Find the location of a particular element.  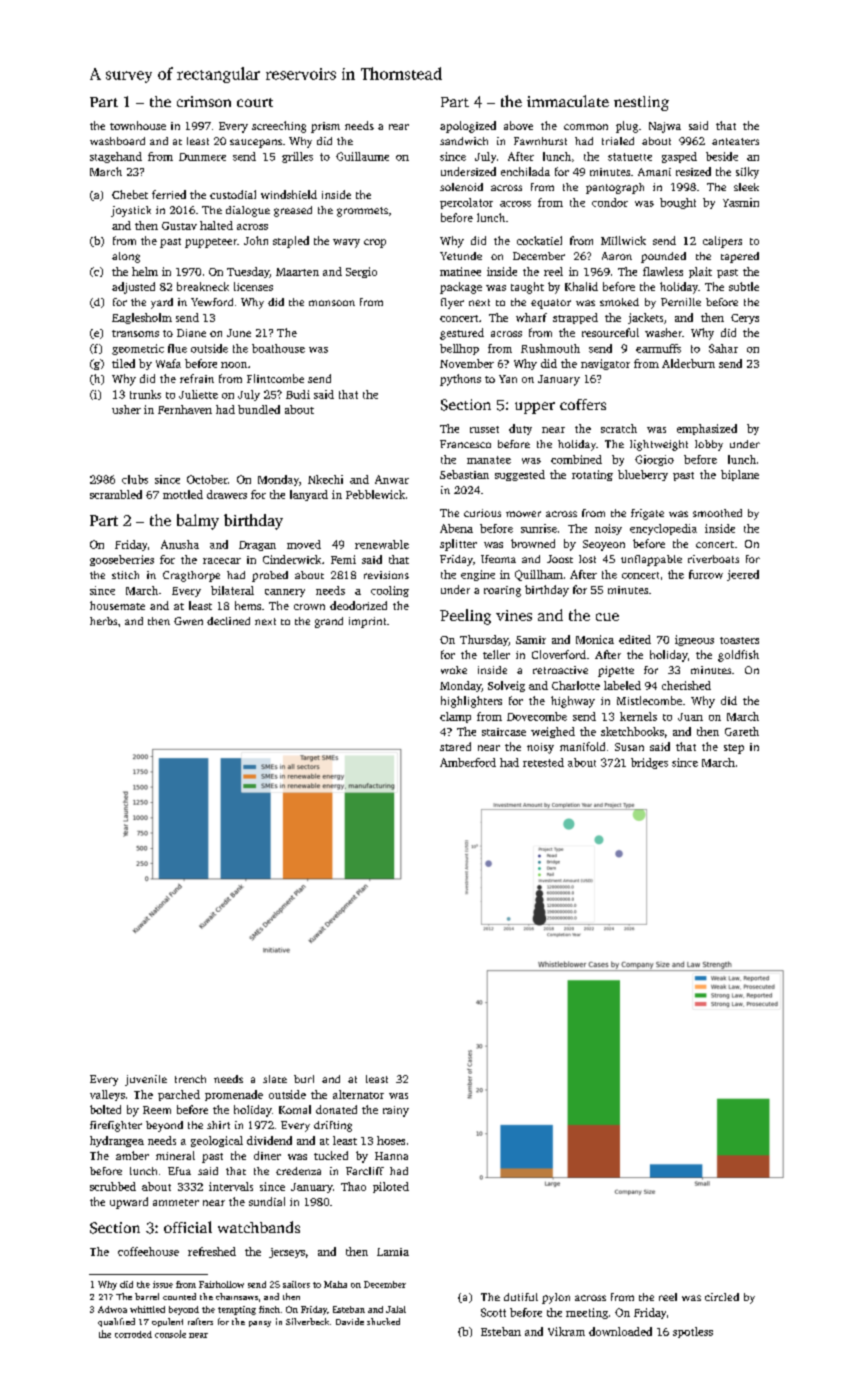

watchbands is located at coordinates (259, 1227).
